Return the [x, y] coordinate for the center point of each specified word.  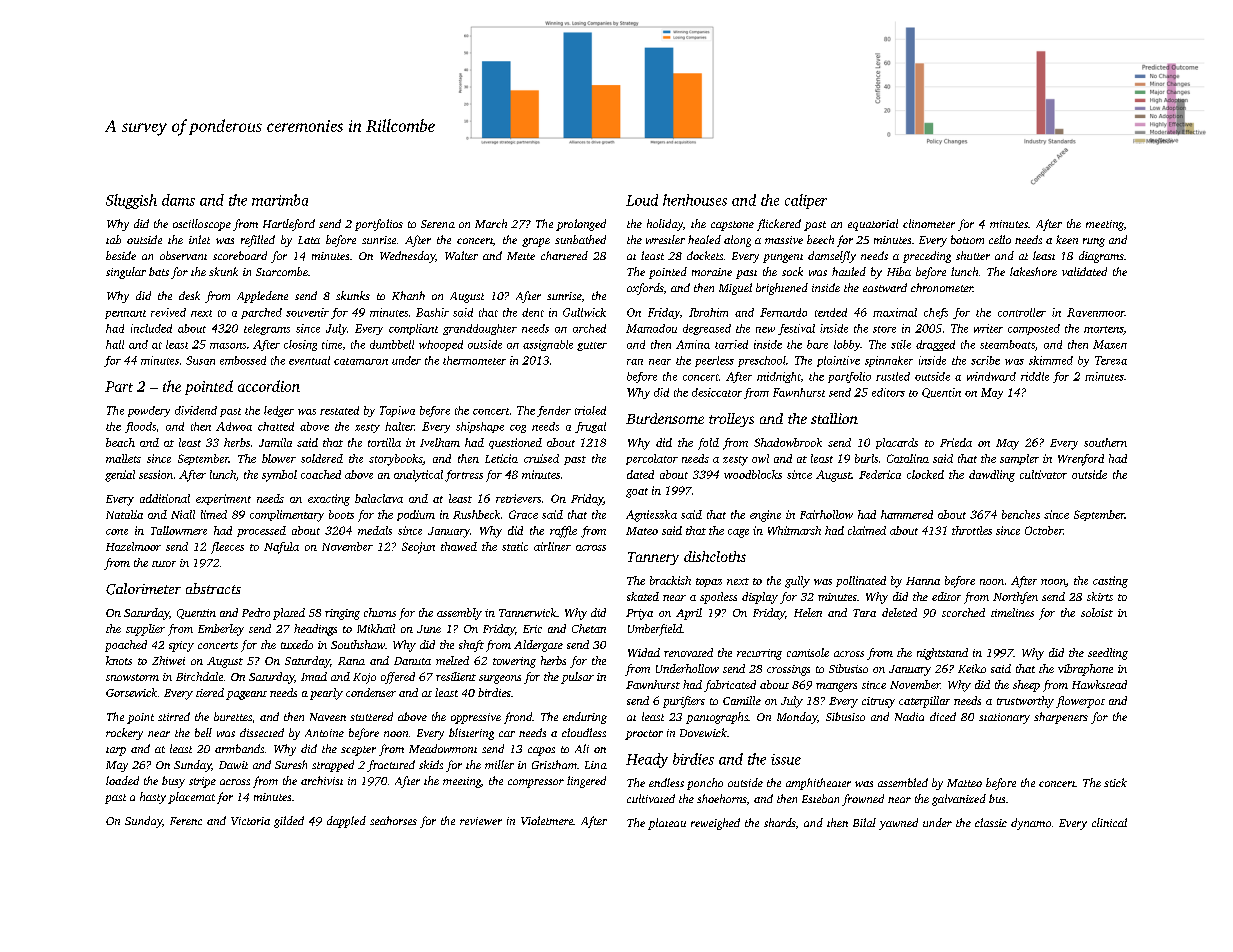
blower [279, 458]
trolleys [731, 420]
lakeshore [1033, 271]
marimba [280, 200]
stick [1115, 782]
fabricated [730, 686]
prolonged [581, 225]
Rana [351, 661]
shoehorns [722, 798]
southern [1105, 442]
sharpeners [1061, 718]
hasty [153, 798]
